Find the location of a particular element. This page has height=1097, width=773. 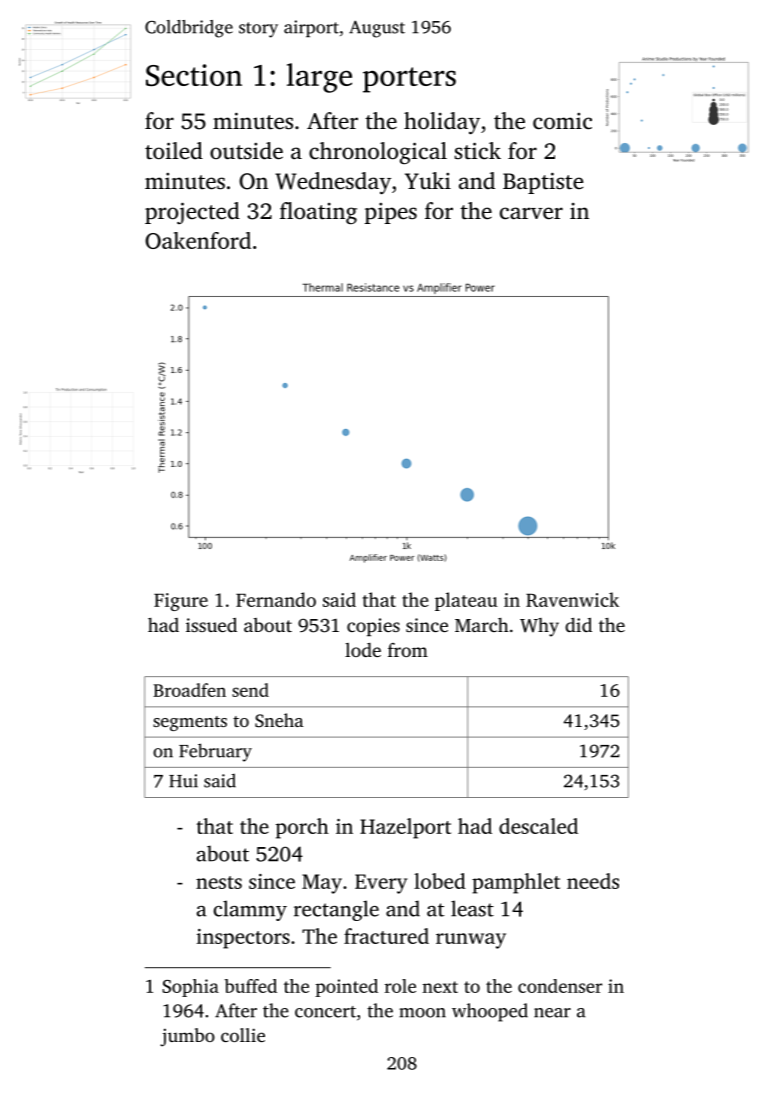

comic is located at coordinates (562, 121).
